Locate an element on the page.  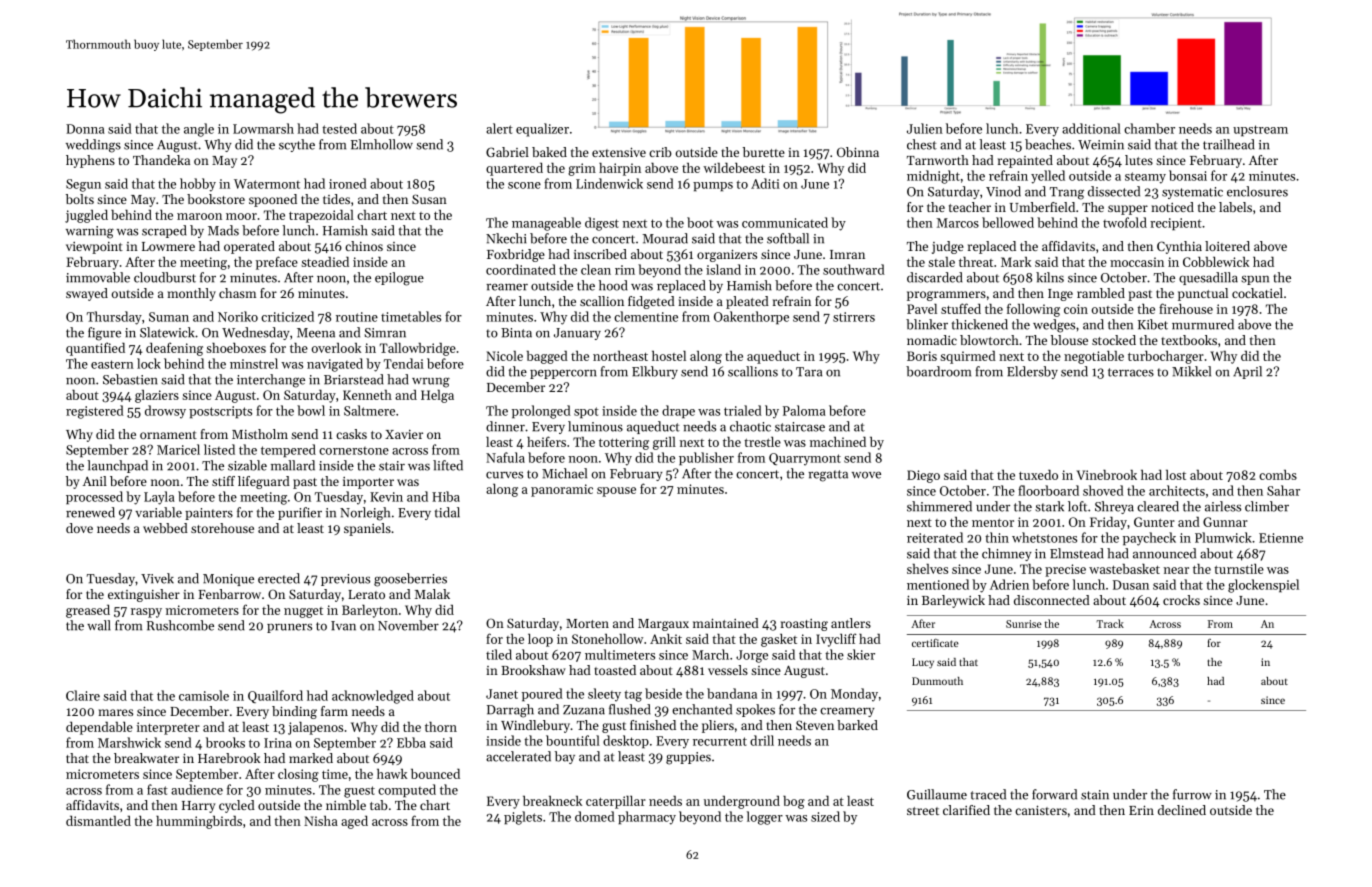
juggled is located at coordinates (86, 216).
